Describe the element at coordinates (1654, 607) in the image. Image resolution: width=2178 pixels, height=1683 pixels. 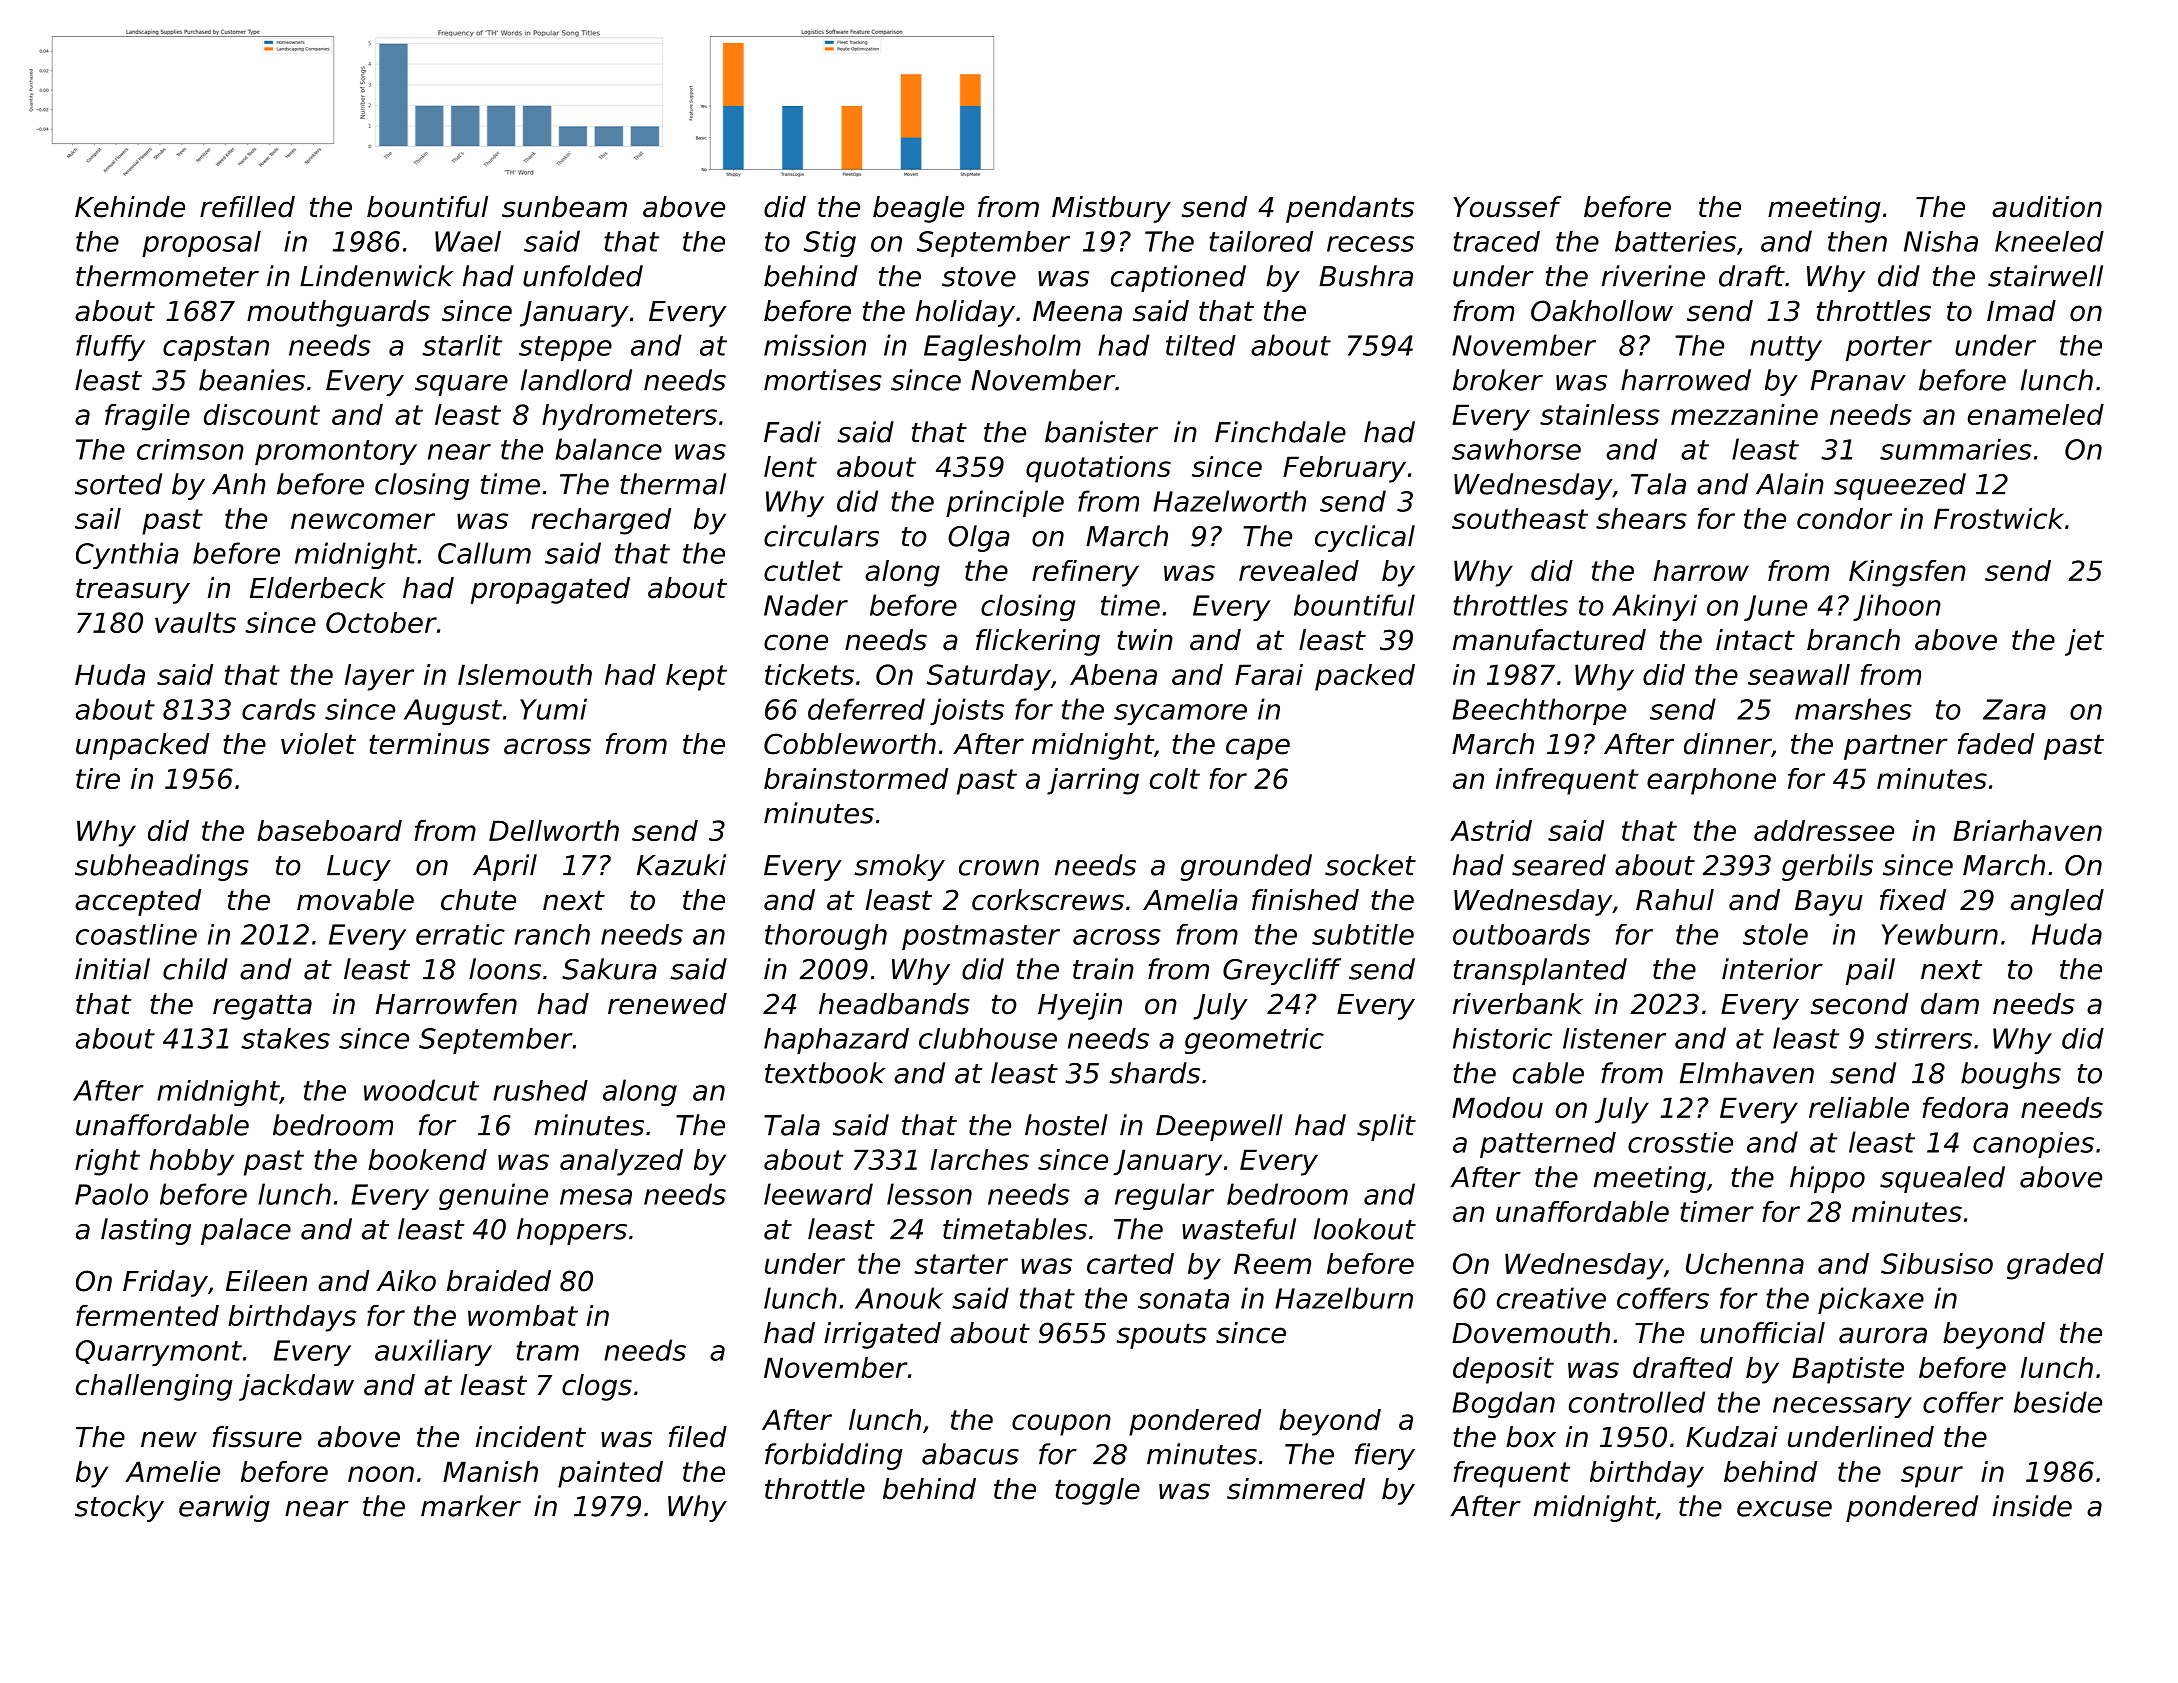
I see `Akinyi` at that location.
